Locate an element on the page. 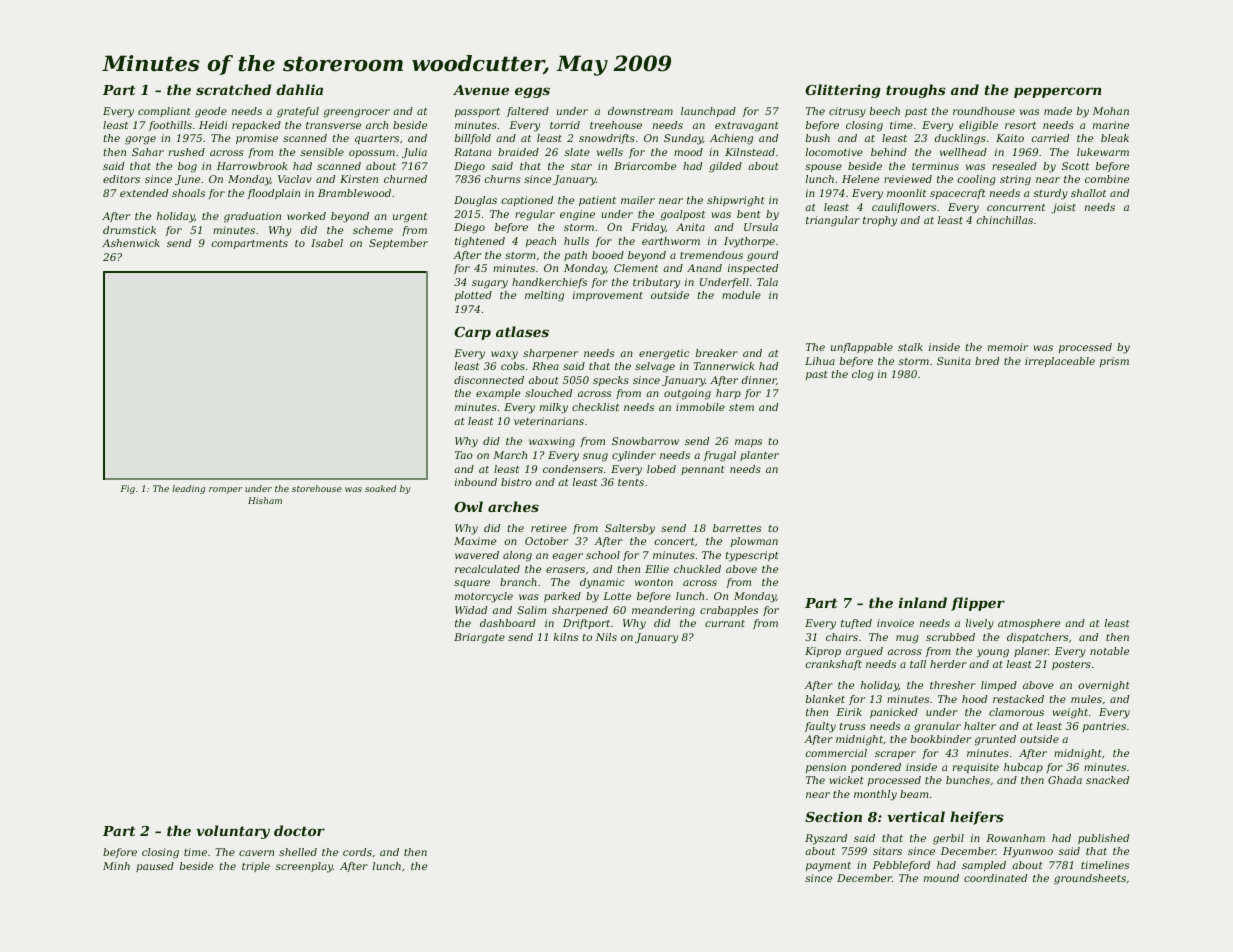  rushed is located at coordinates (187, 152).
